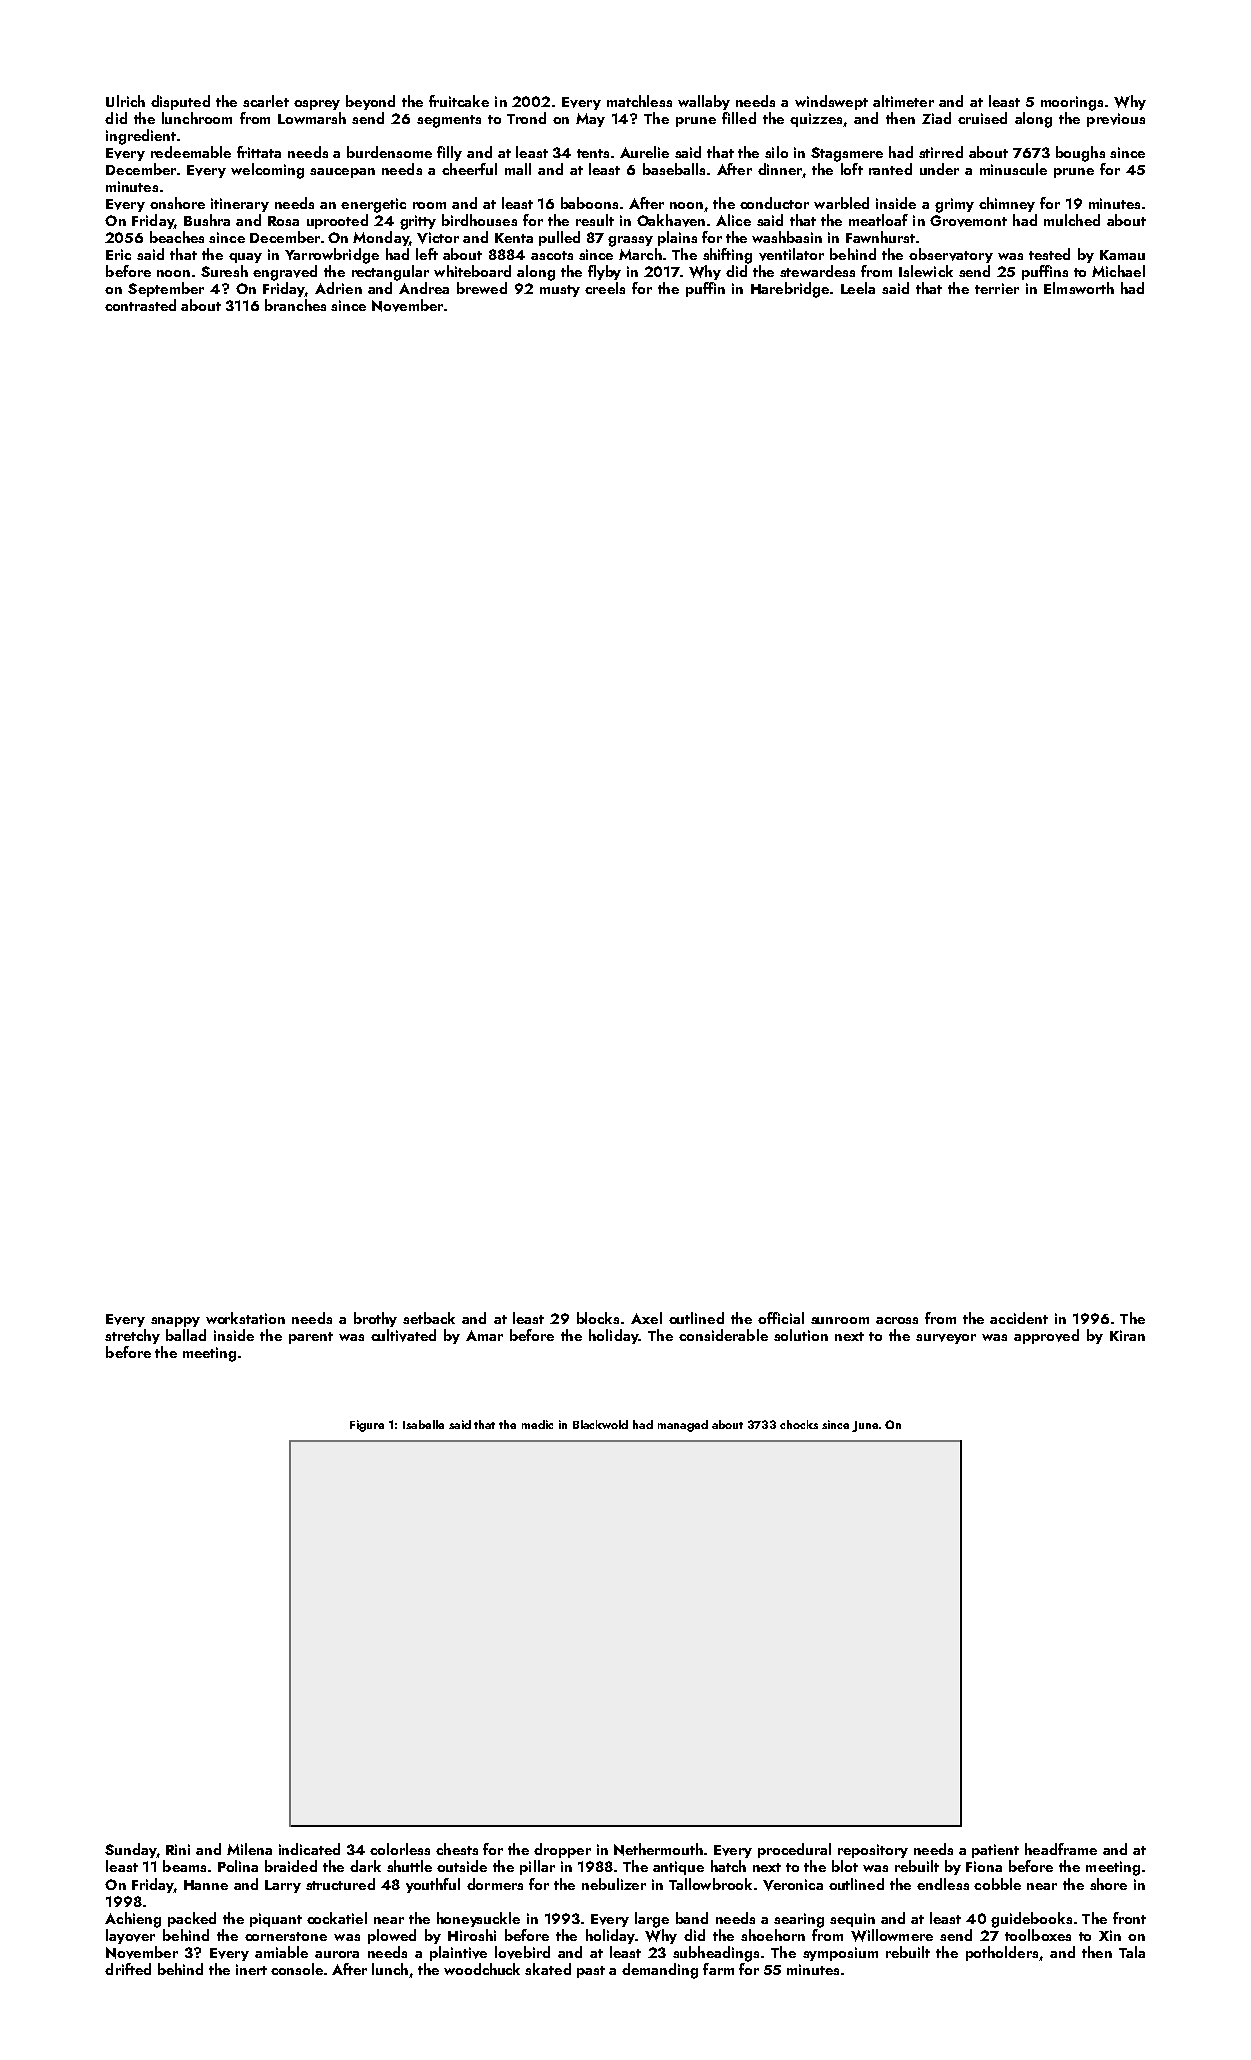 This image has width=1251, height=2060. What do you see at coordinates (245, 1318) in the image?
I see `workstation` at bounding box center [245, 1318].
